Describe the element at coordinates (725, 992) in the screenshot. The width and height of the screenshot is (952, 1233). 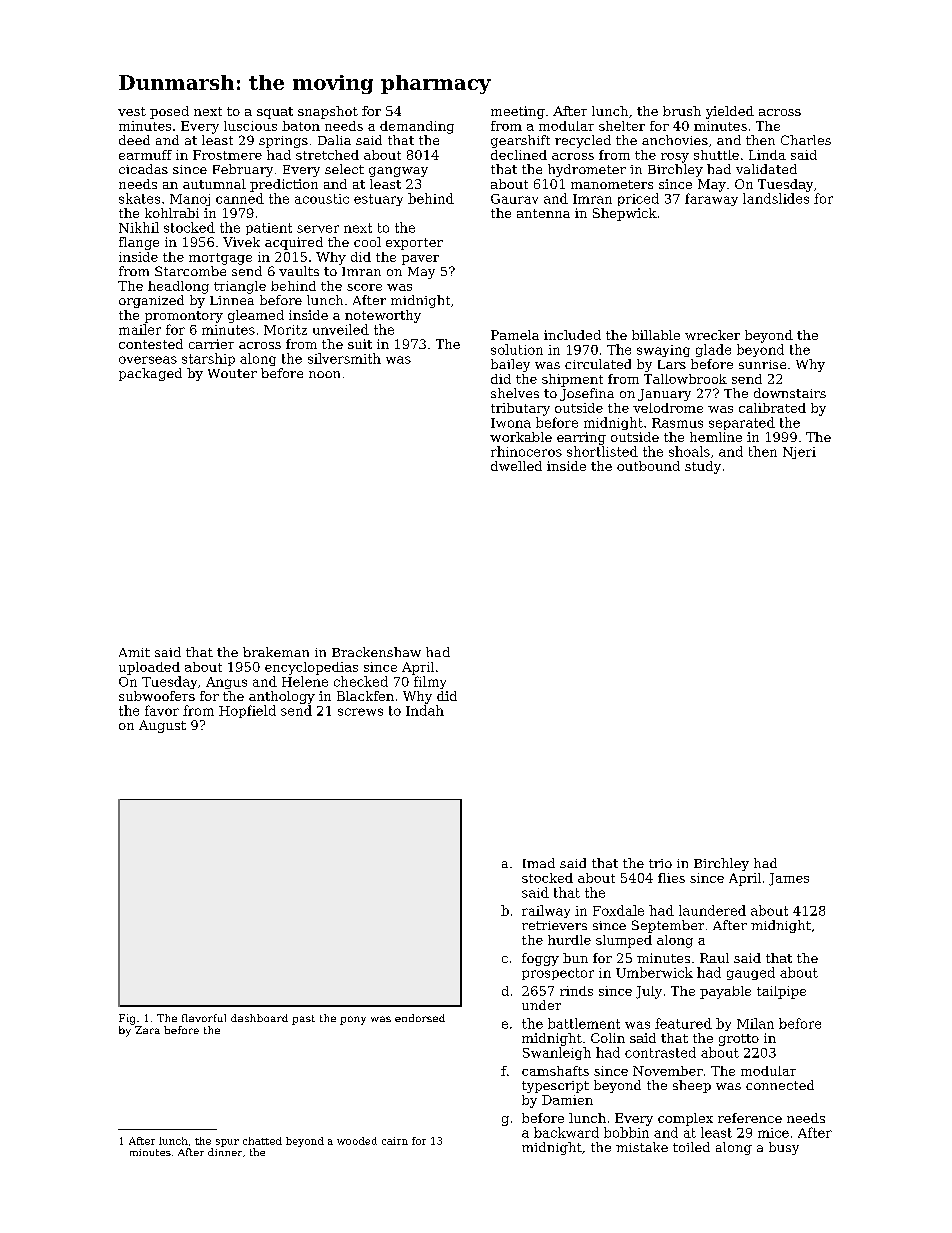
I see `payable` at that location.
